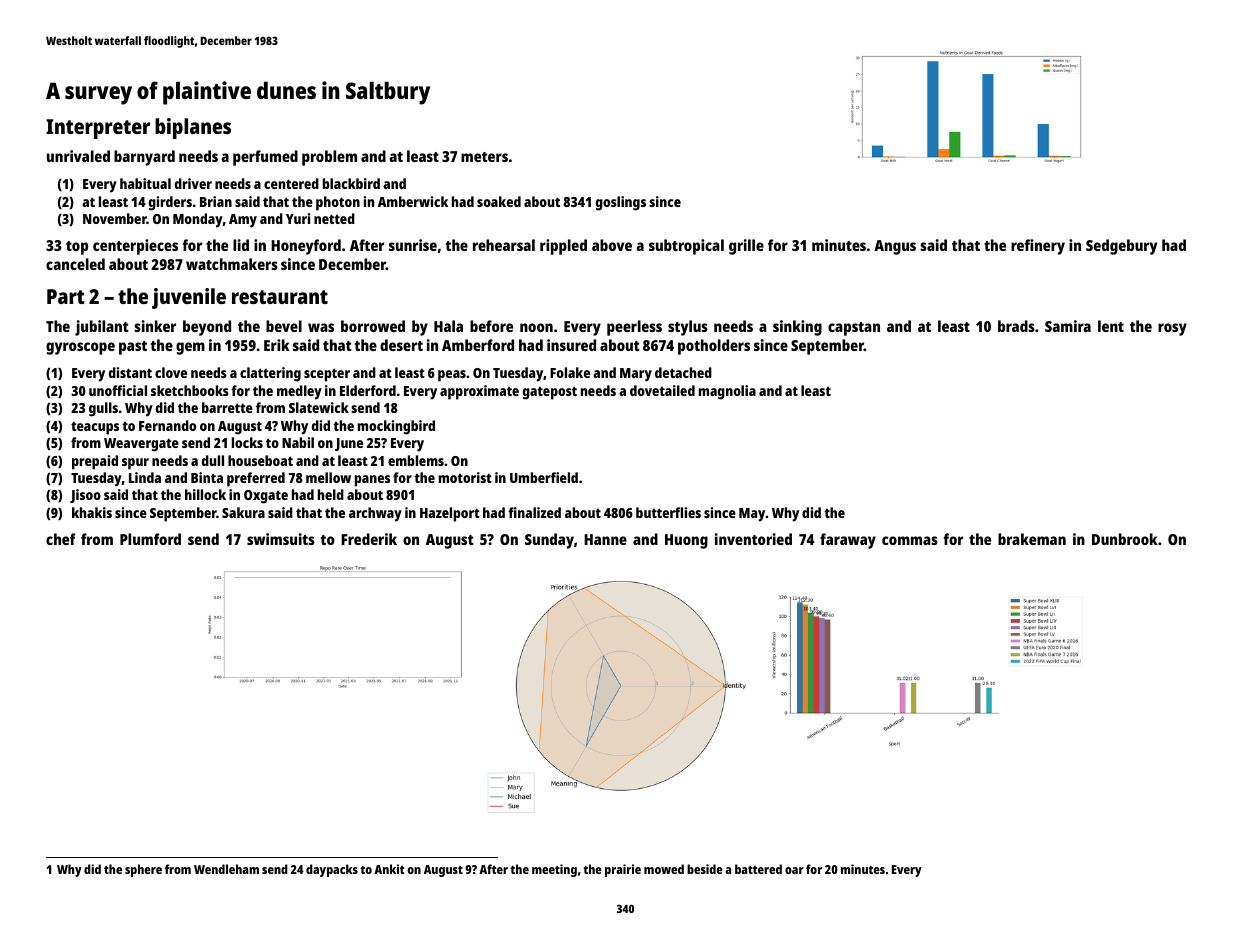  What do you see at coordinates (1125, 539) in the image?
I see `Dunbrook` at bounding box center [1125, 539].
